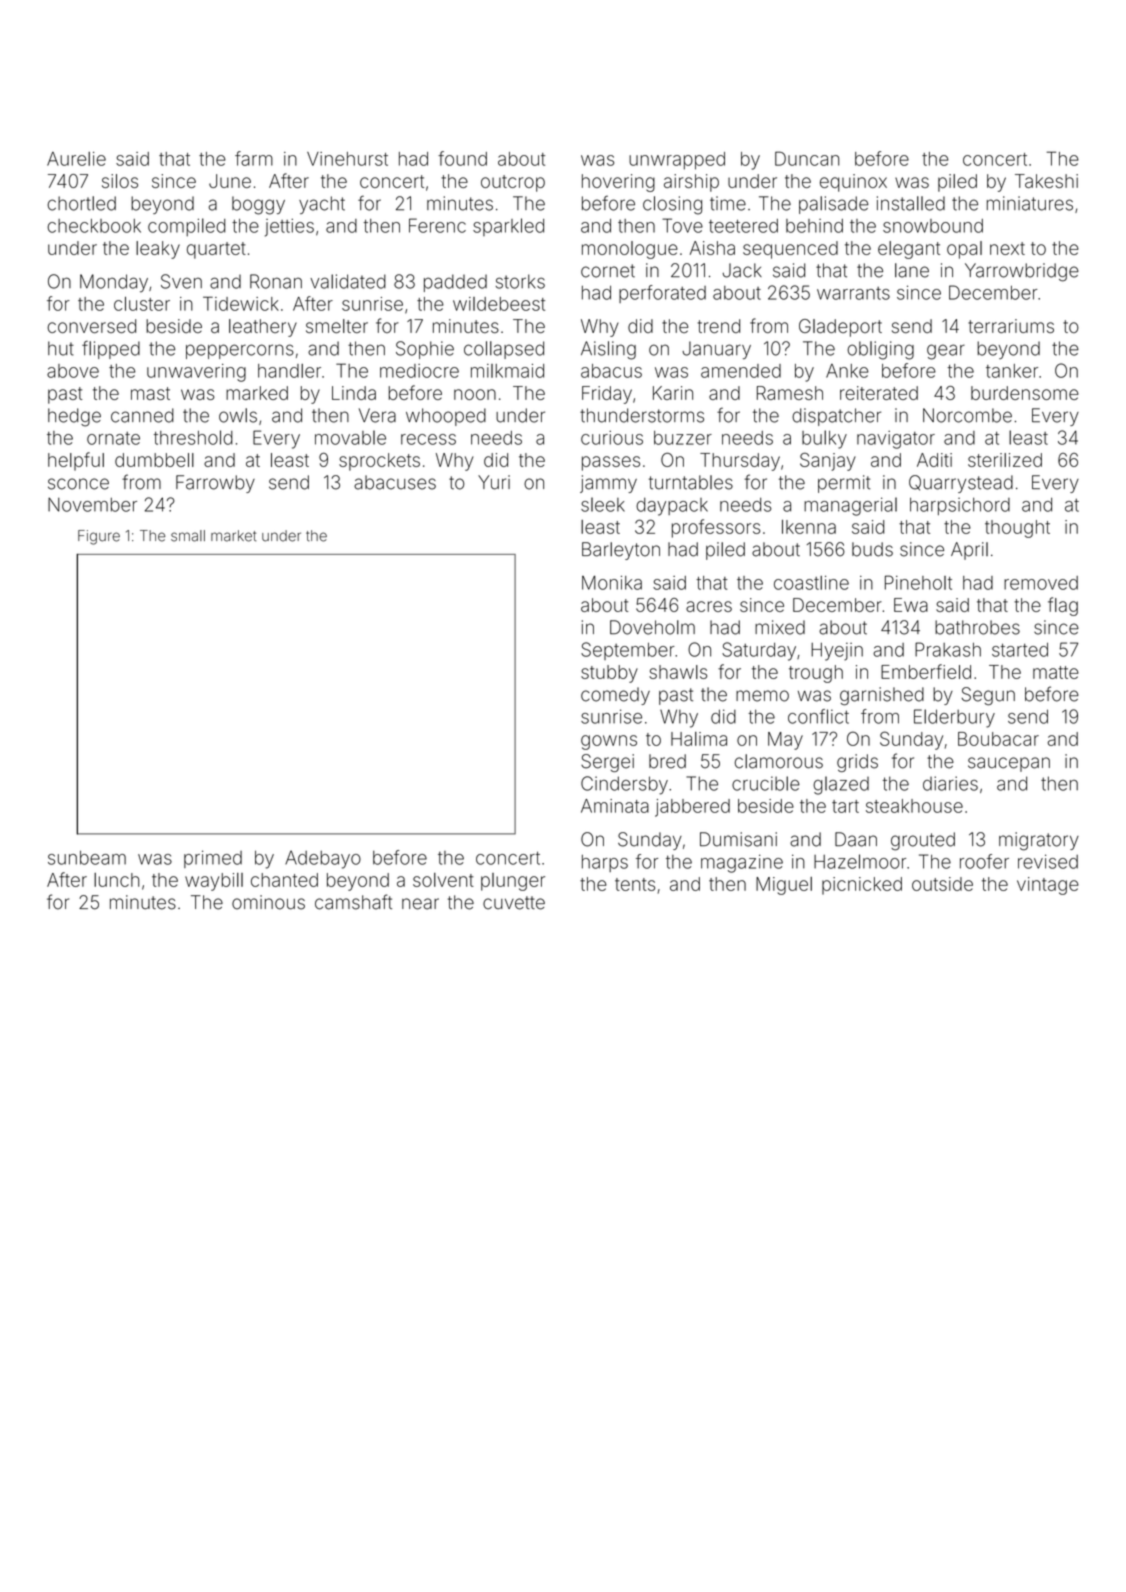  I want to click on silos, so click(120, 181).
